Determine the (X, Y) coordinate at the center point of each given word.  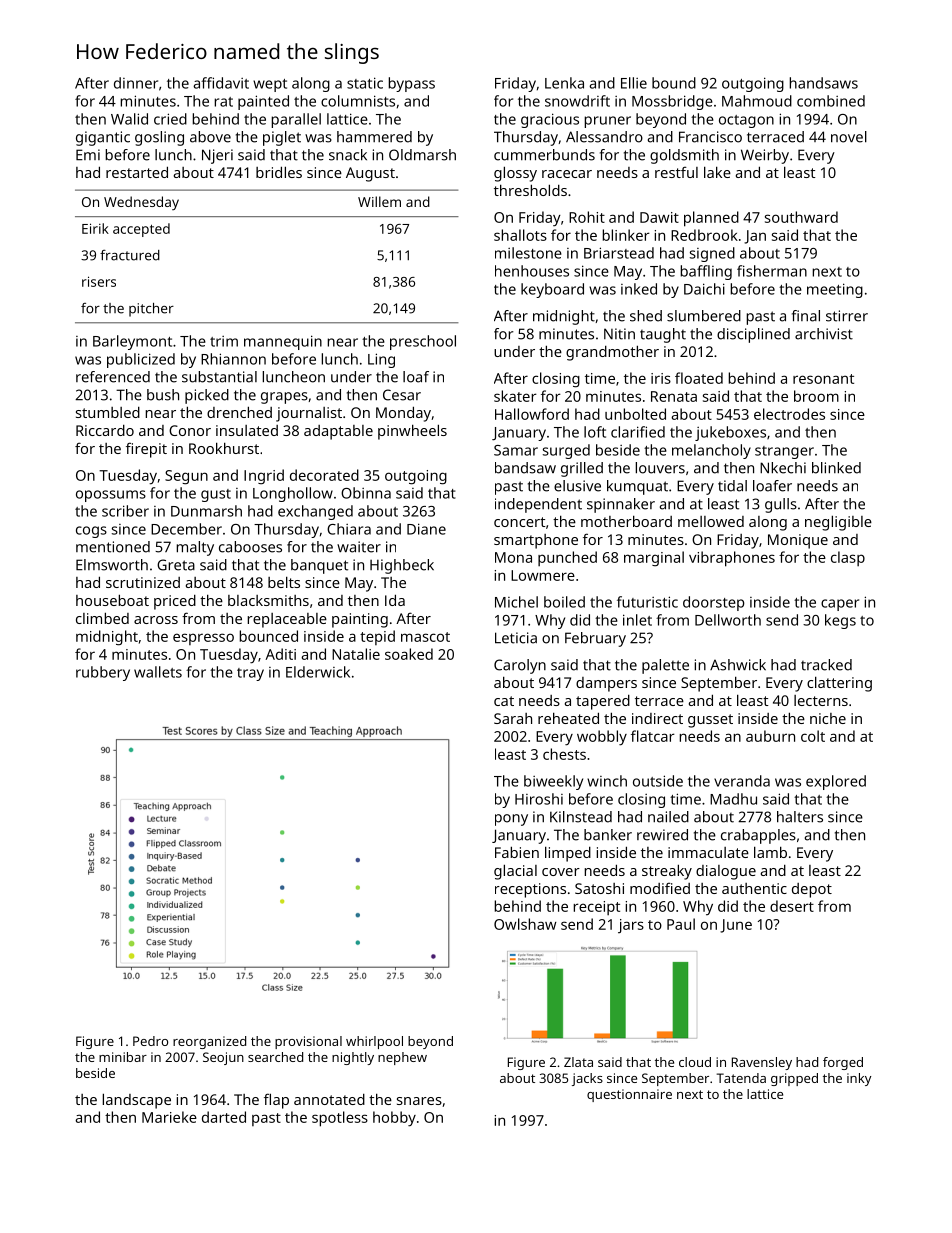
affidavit (221, 83)
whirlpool (374, 1042)
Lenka (564, 83)
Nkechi (783, 468)
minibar (123, 1057)
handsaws (823, 83)
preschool (423, 342)
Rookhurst (224, 448)
